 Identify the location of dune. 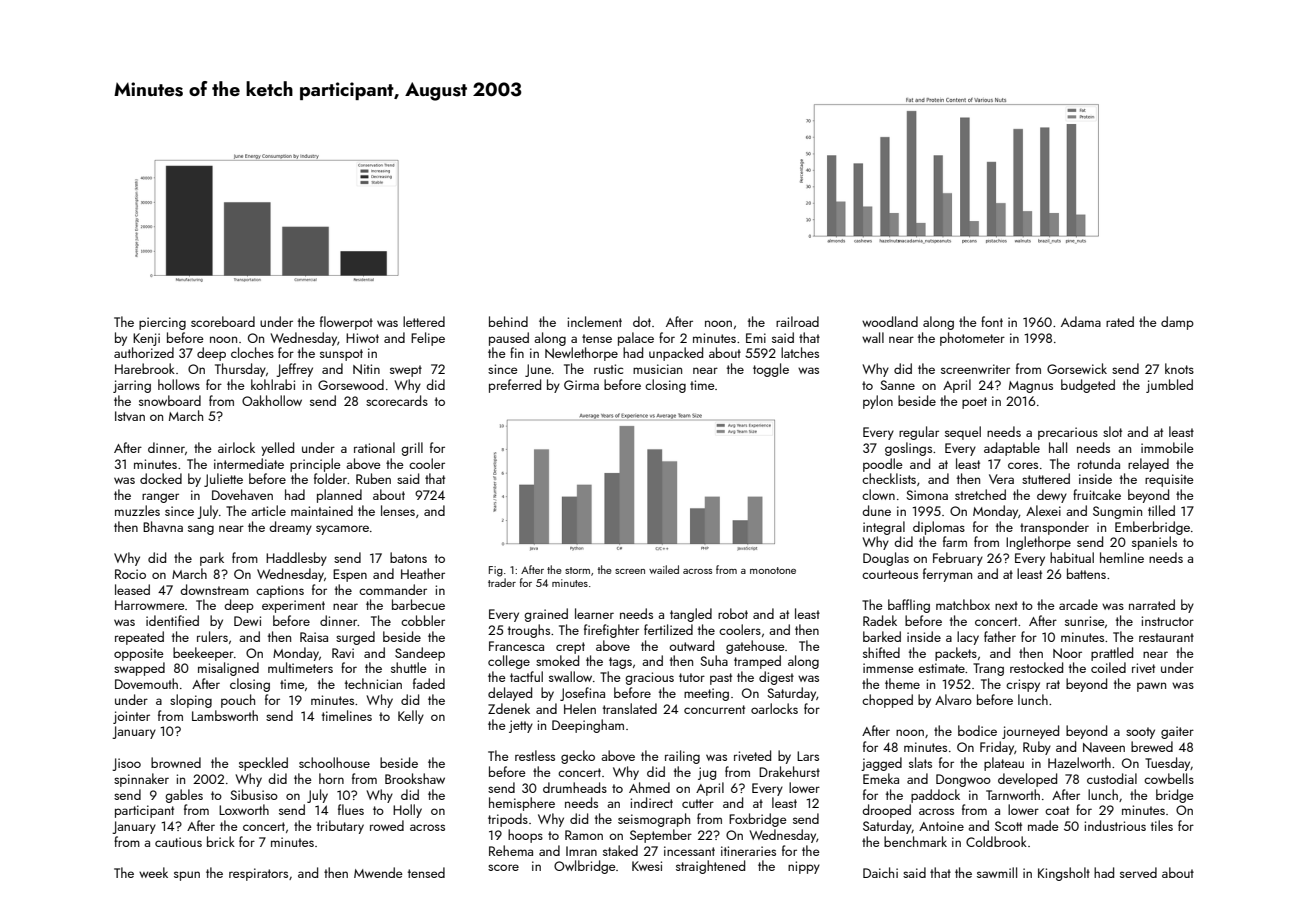
(876, 510).
